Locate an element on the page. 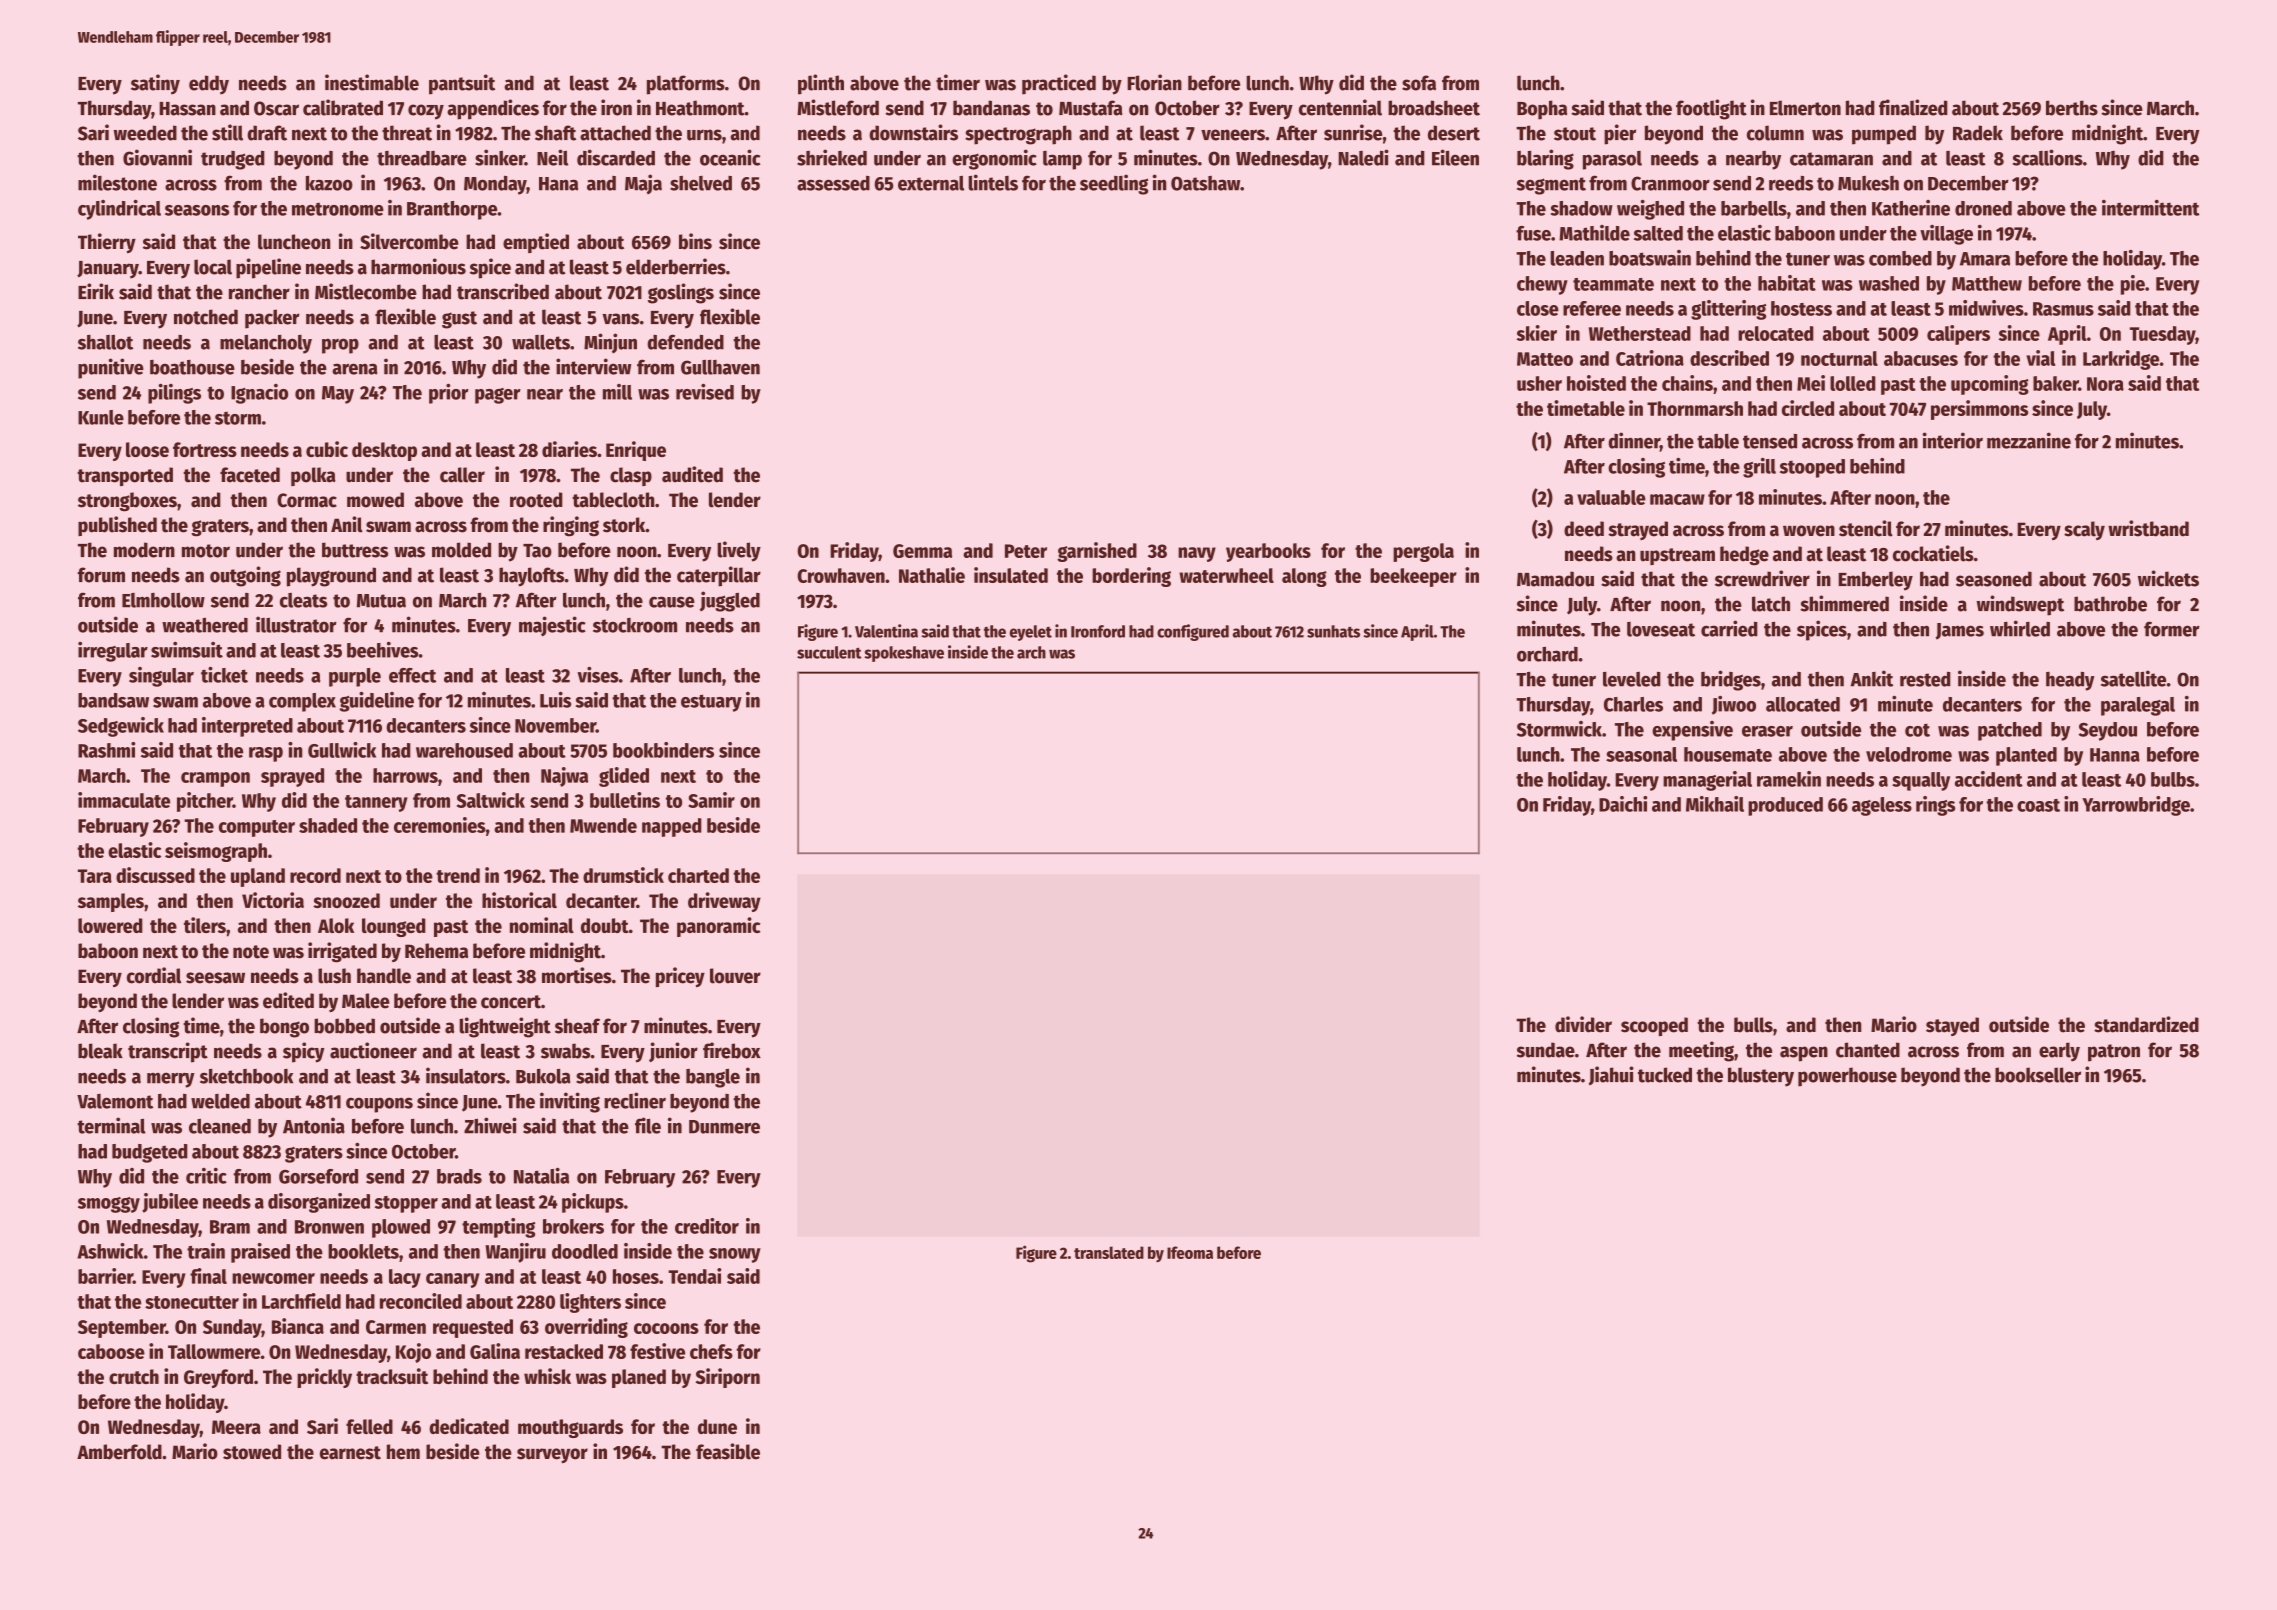 This image has height=1610, width=2277. Yarrowbridge is located at coordinates (2136, 806).
